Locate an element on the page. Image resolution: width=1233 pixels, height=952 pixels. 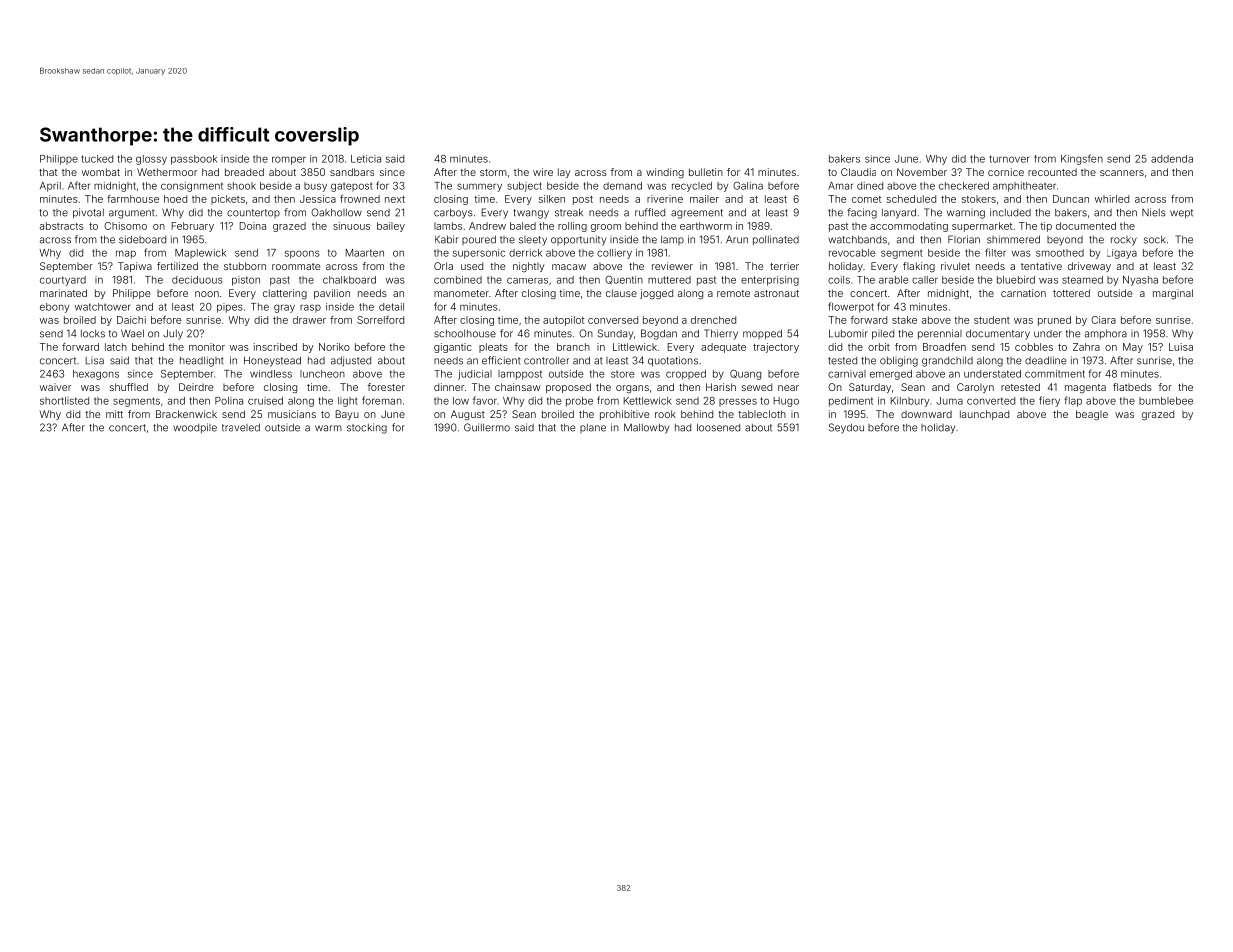
clause is located at coordinates (621, 293).
